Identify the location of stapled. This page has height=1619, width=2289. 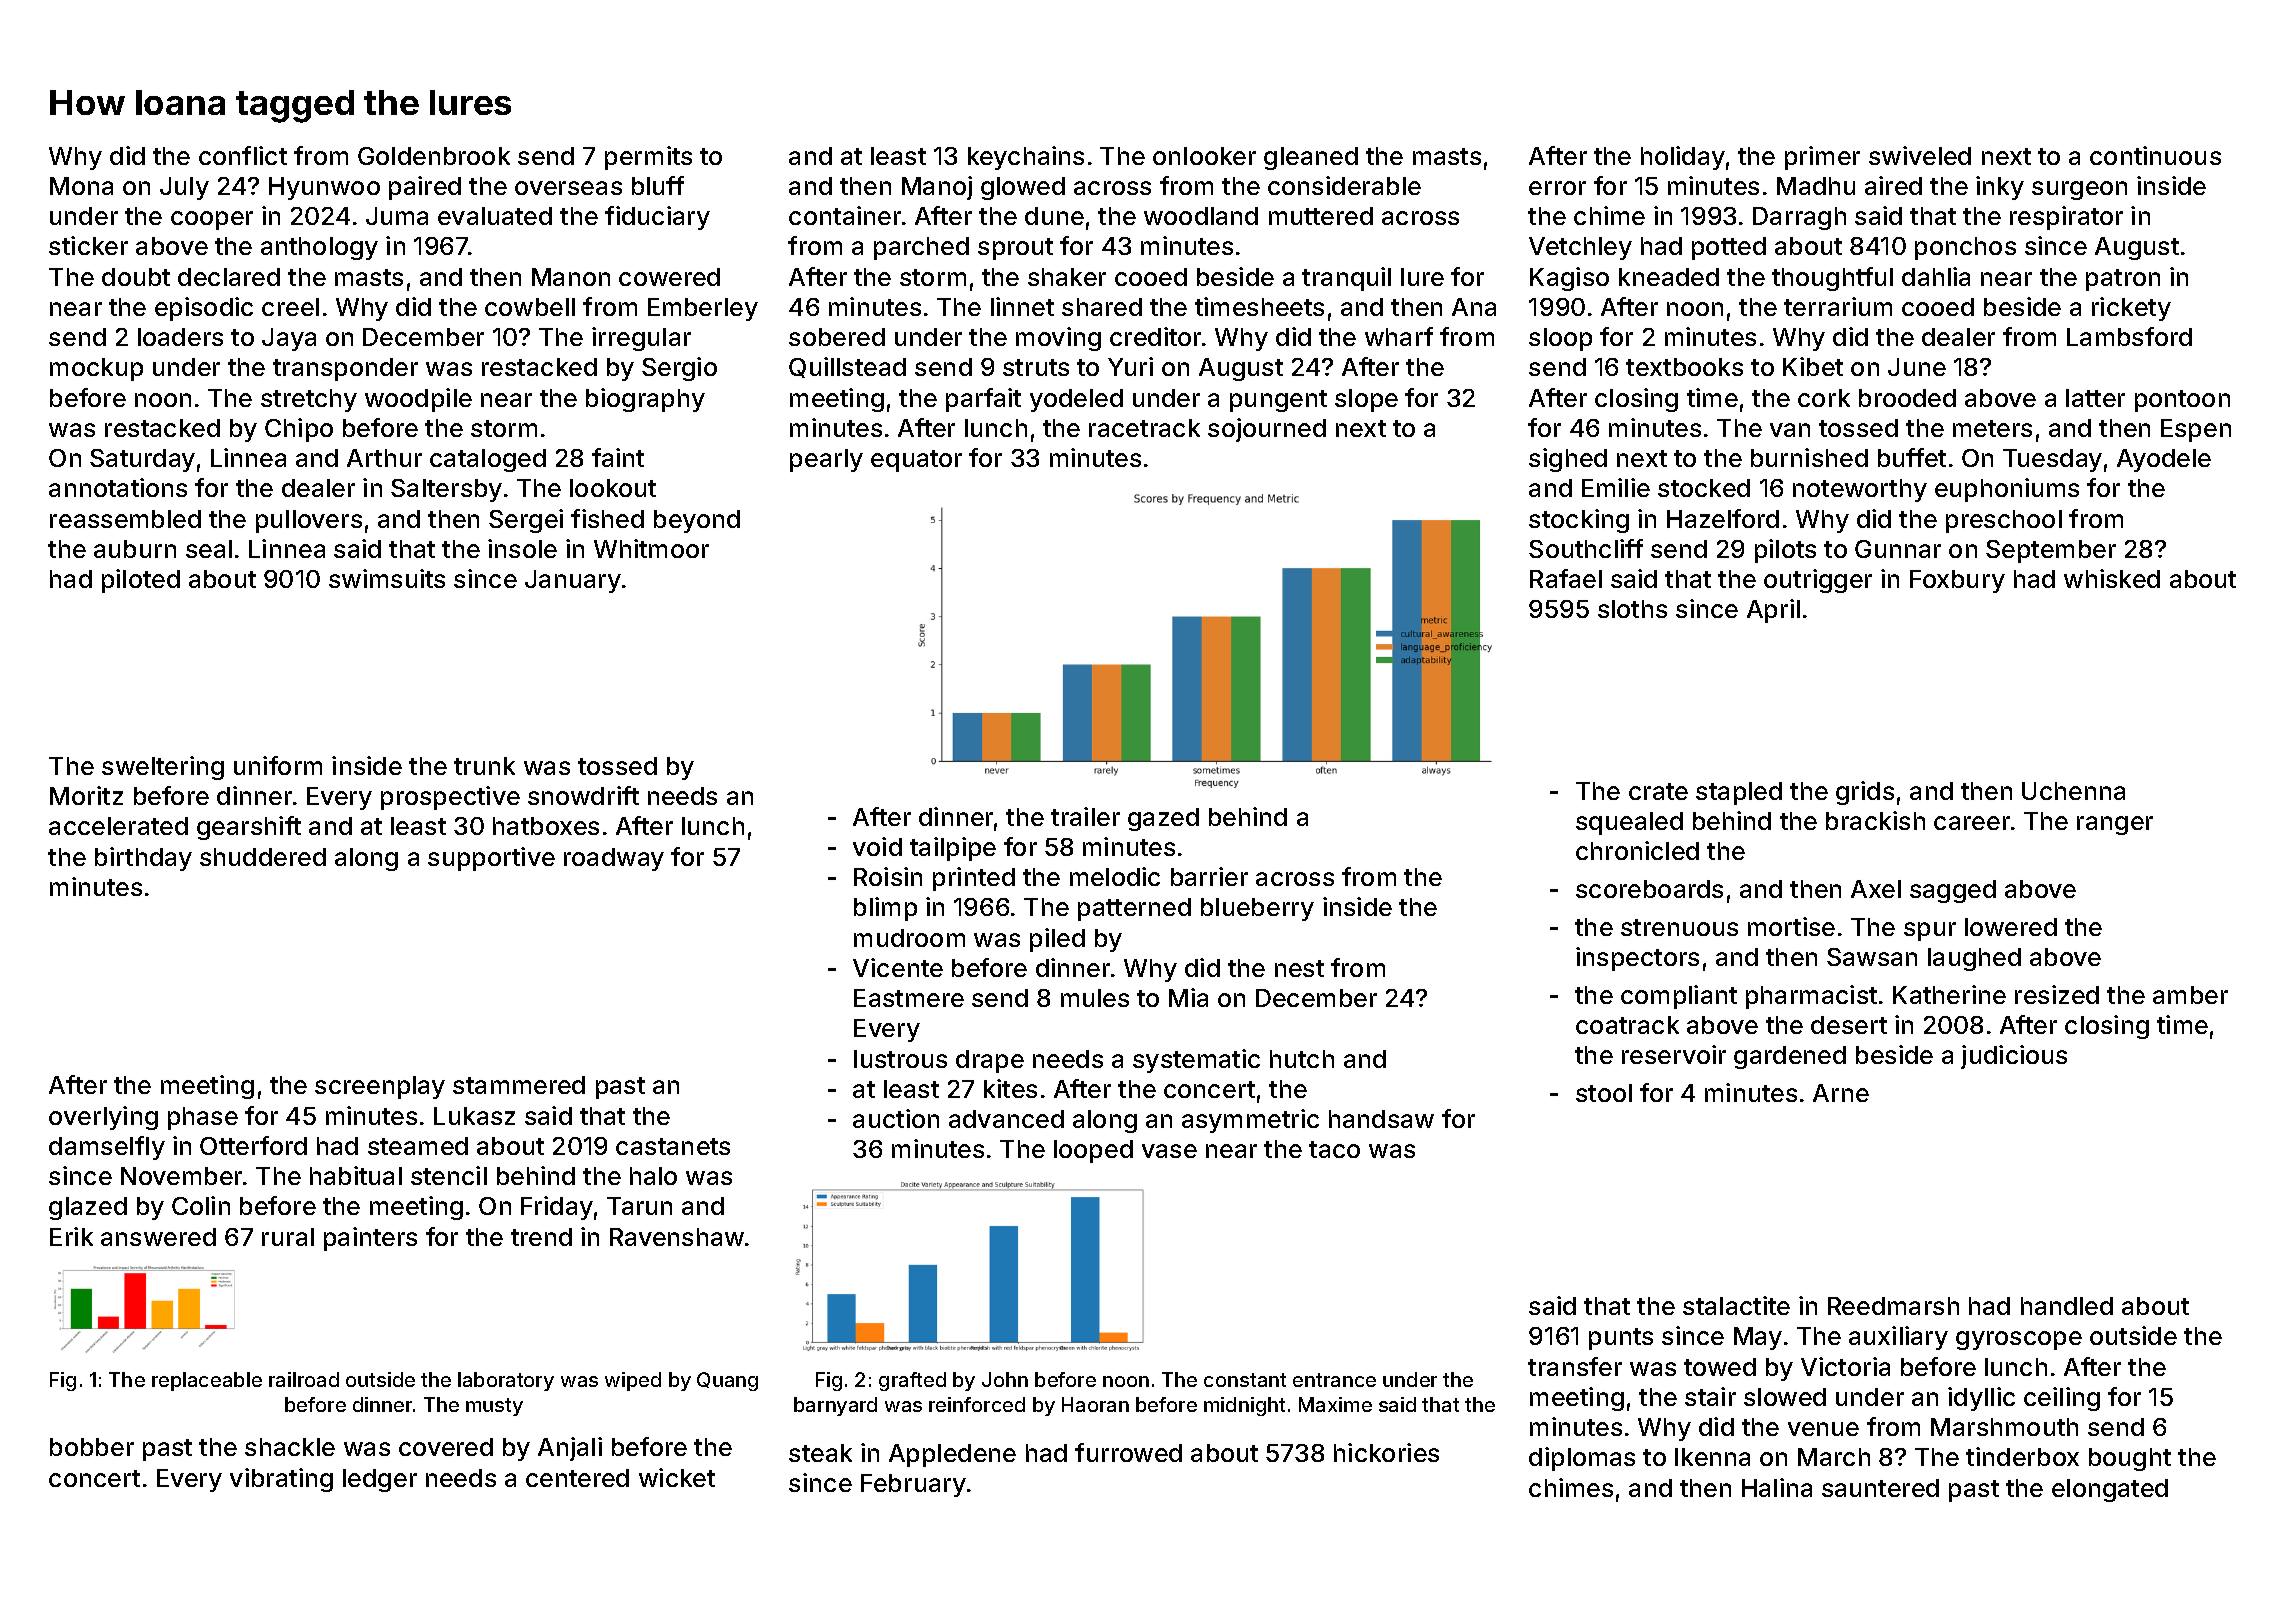
(1739, 793).
